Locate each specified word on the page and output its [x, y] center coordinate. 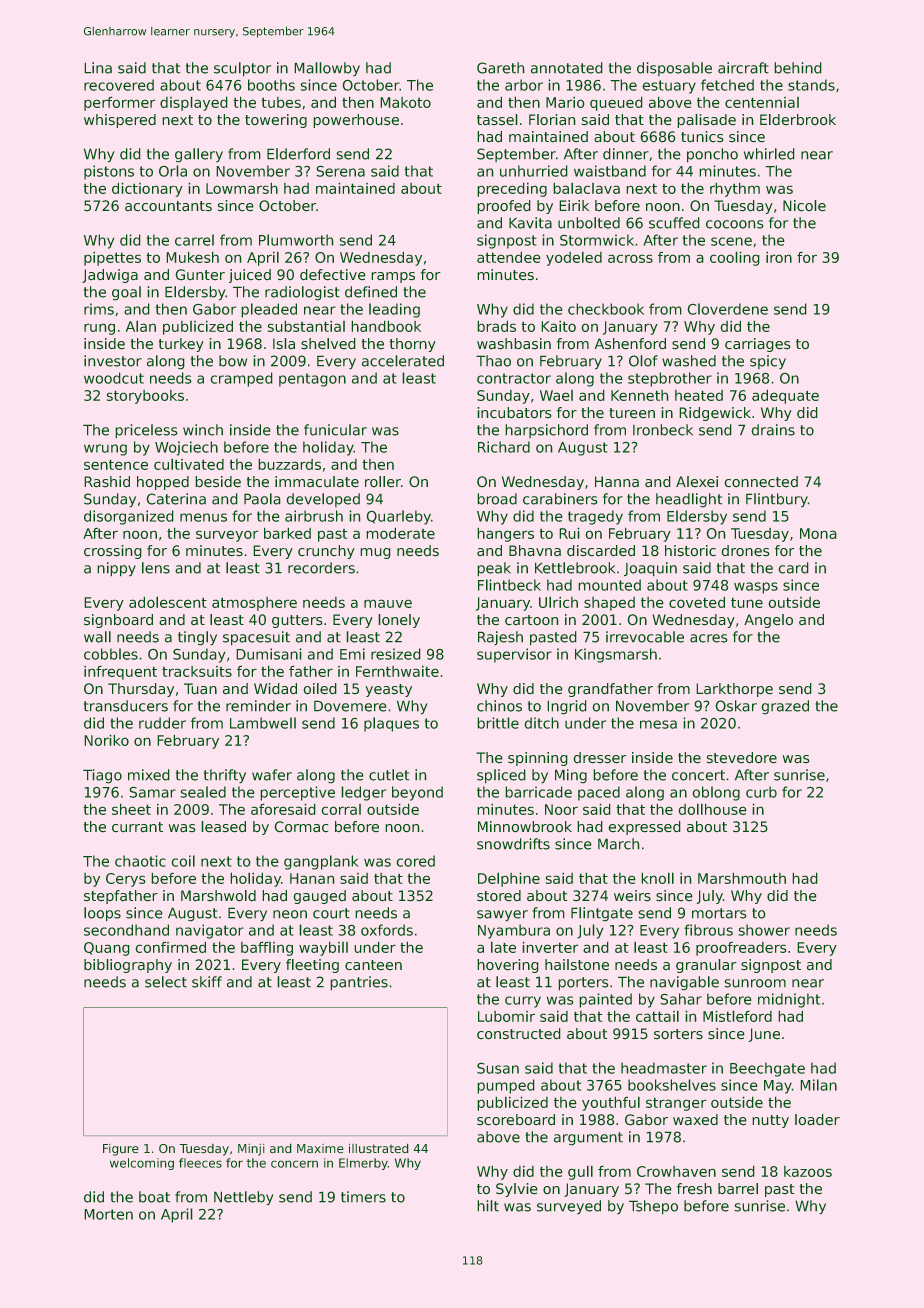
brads [497, 326]
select [166, 982]
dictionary [147, 190]
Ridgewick [715, 414]
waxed [695, 1119]
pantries [359, 983]
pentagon [312, 380]
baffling [267, 949]
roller [383, 481]
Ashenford [630, 343]
